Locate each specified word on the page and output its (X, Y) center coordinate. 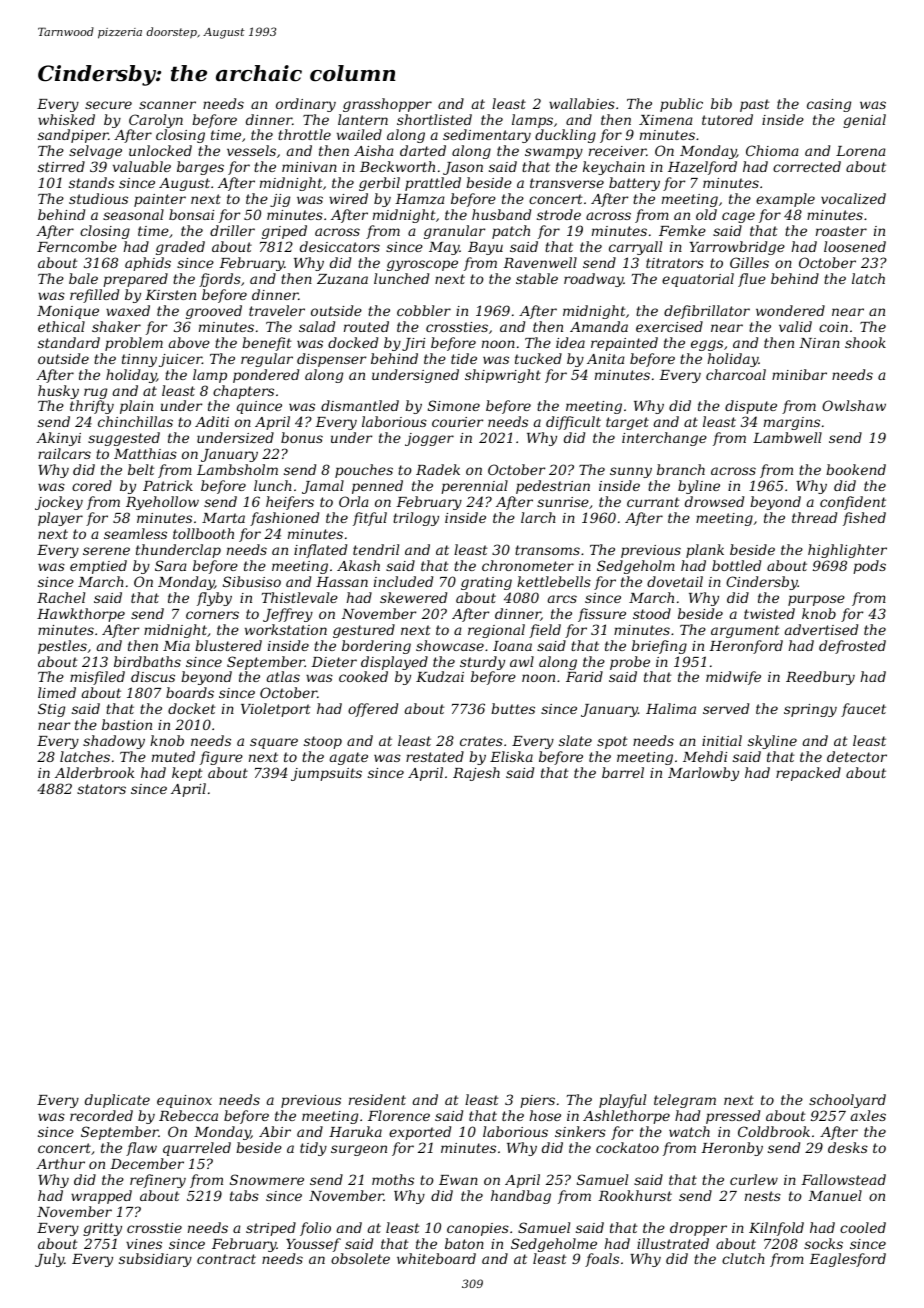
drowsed (714, 501)
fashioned (284, 519)
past (755, 105)
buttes (513, 708)
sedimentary (487, 136)
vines (144, 1244)
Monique (68, 312)
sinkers (580, 1131)
